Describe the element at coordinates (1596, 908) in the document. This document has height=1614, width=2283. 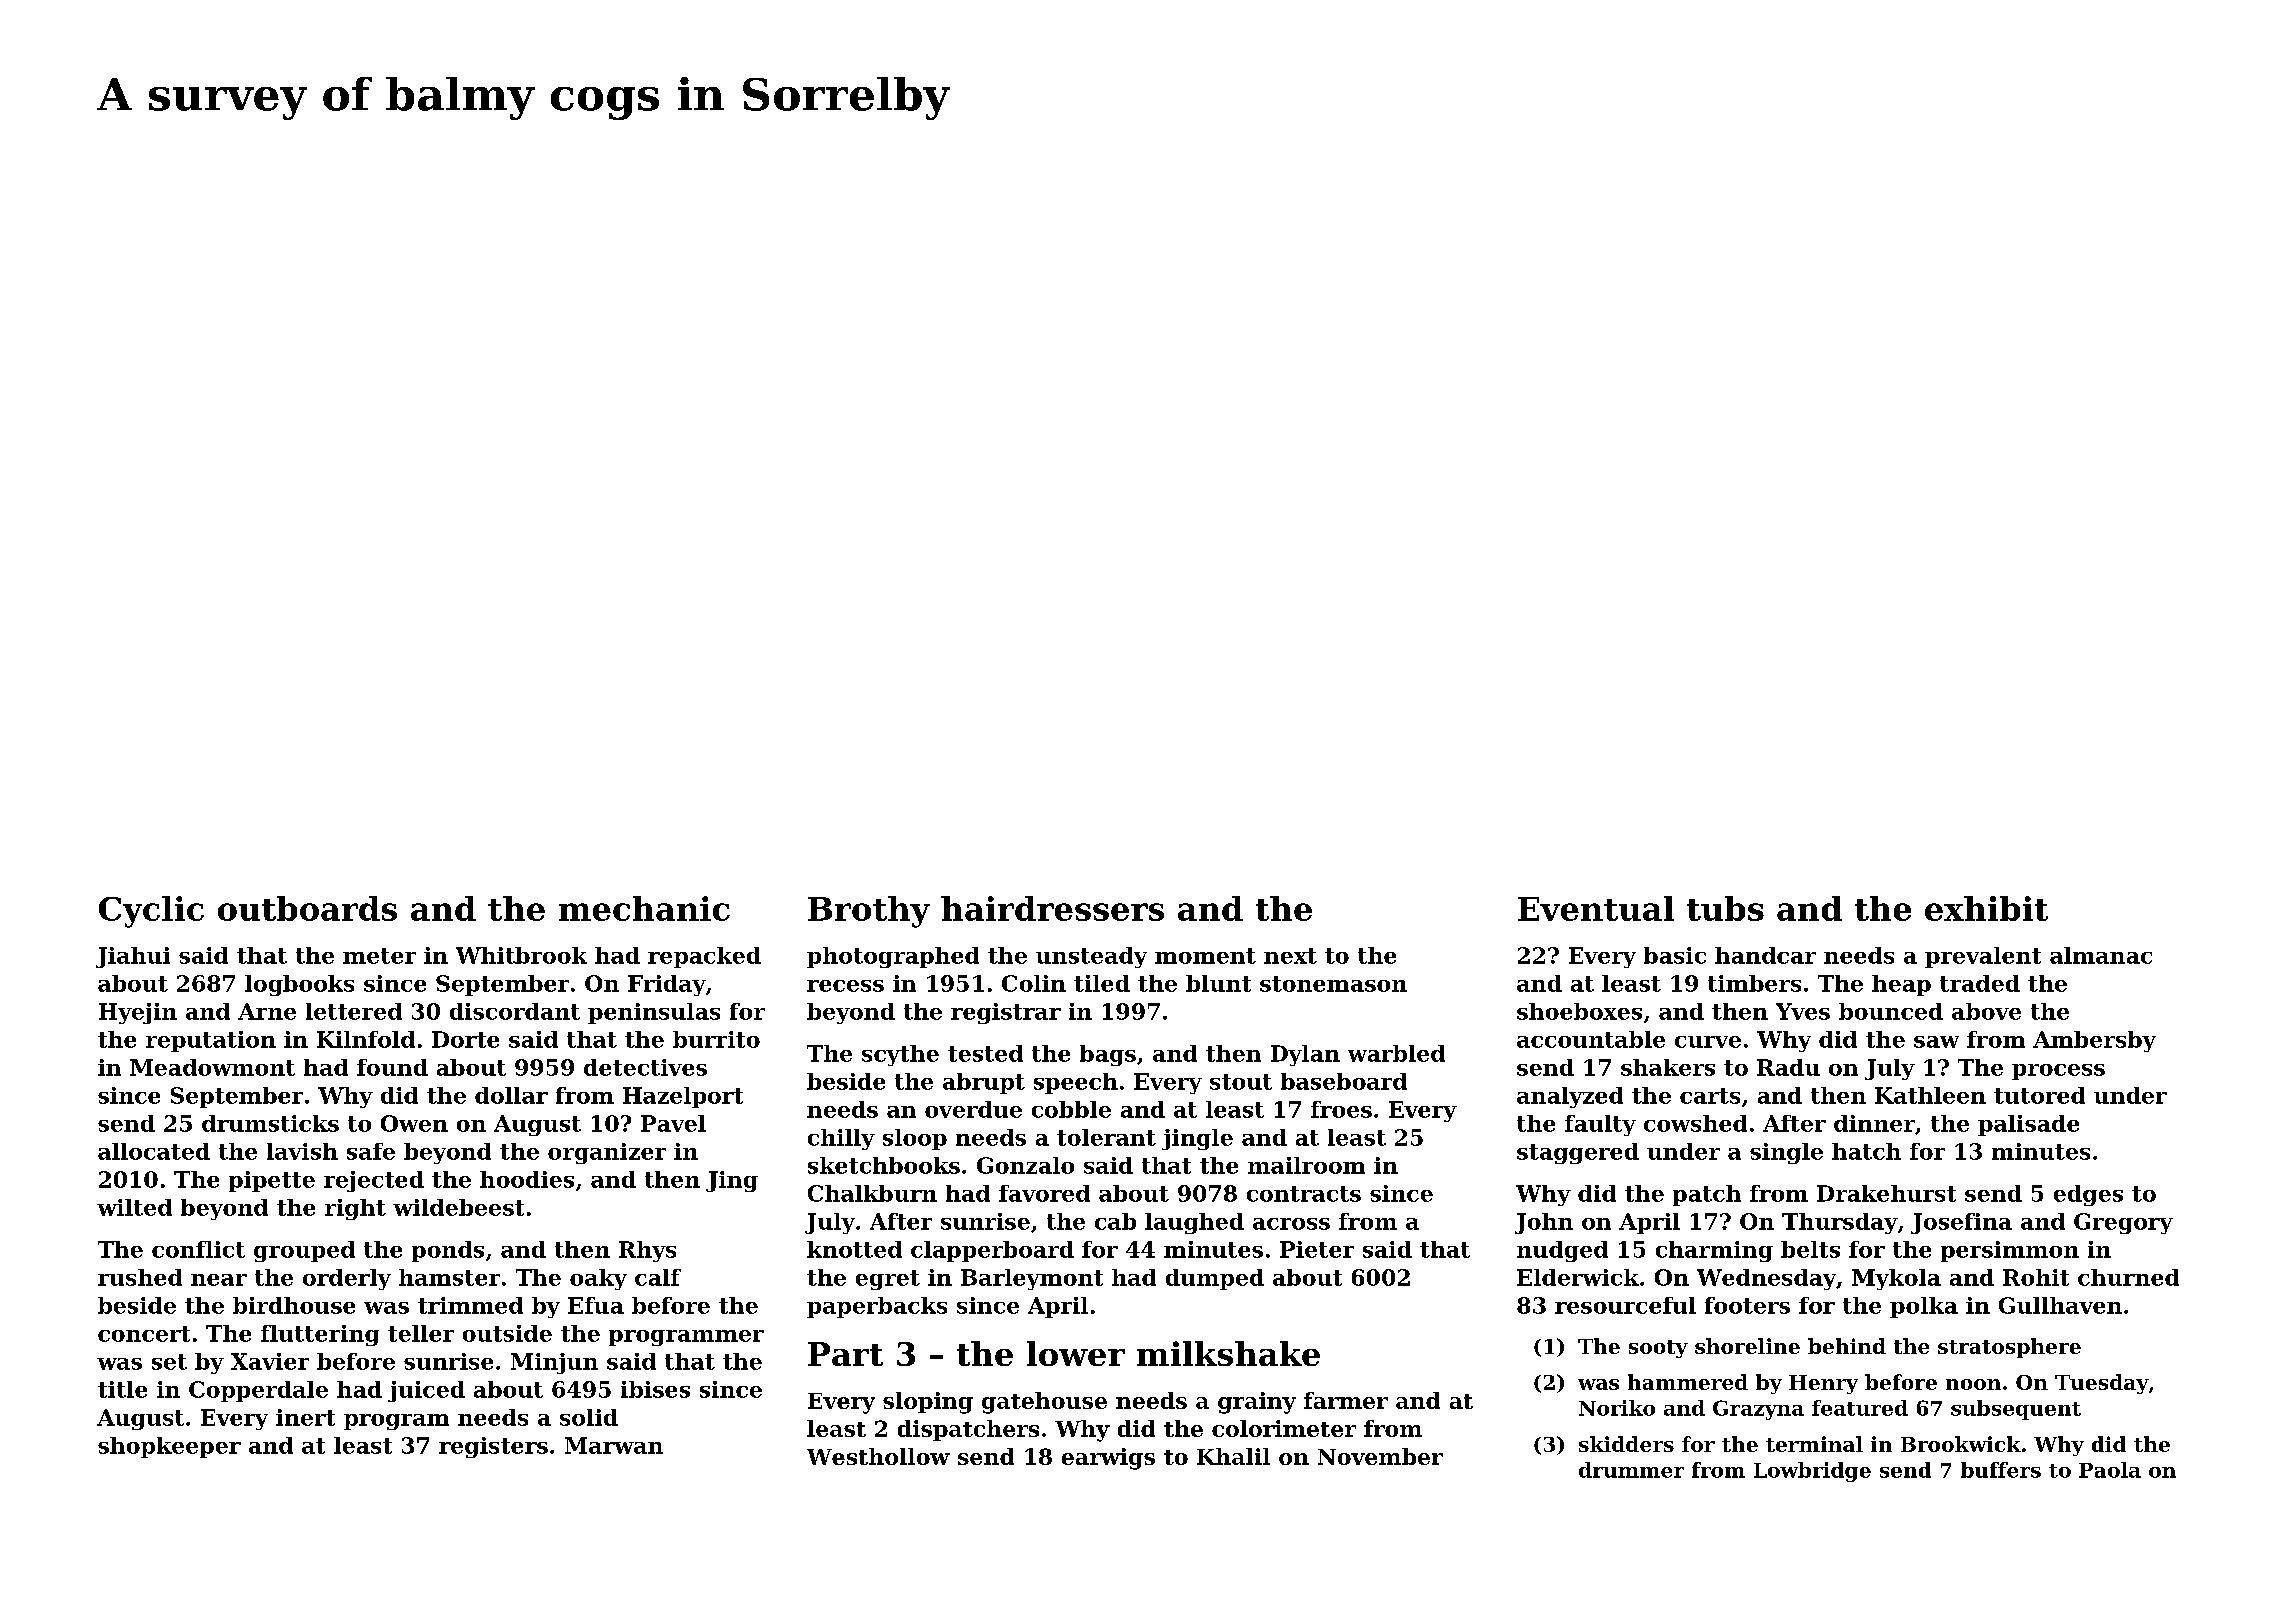
I see `Eventual` at that location.
